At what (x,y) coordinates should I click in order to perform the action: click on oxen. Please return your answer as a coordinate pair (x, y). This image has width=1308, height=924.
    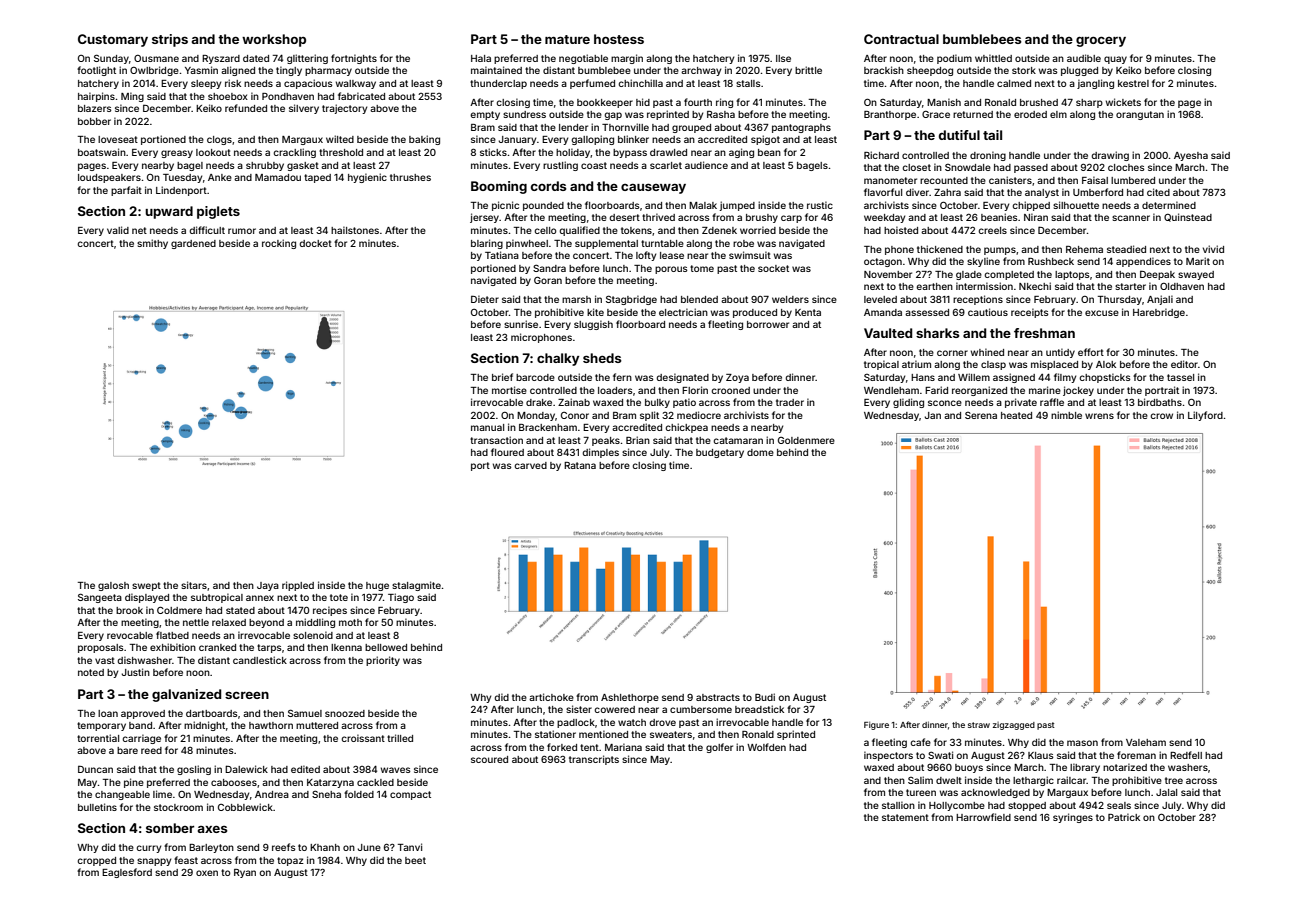
    Looking at the image, I should click on (207, 873).
